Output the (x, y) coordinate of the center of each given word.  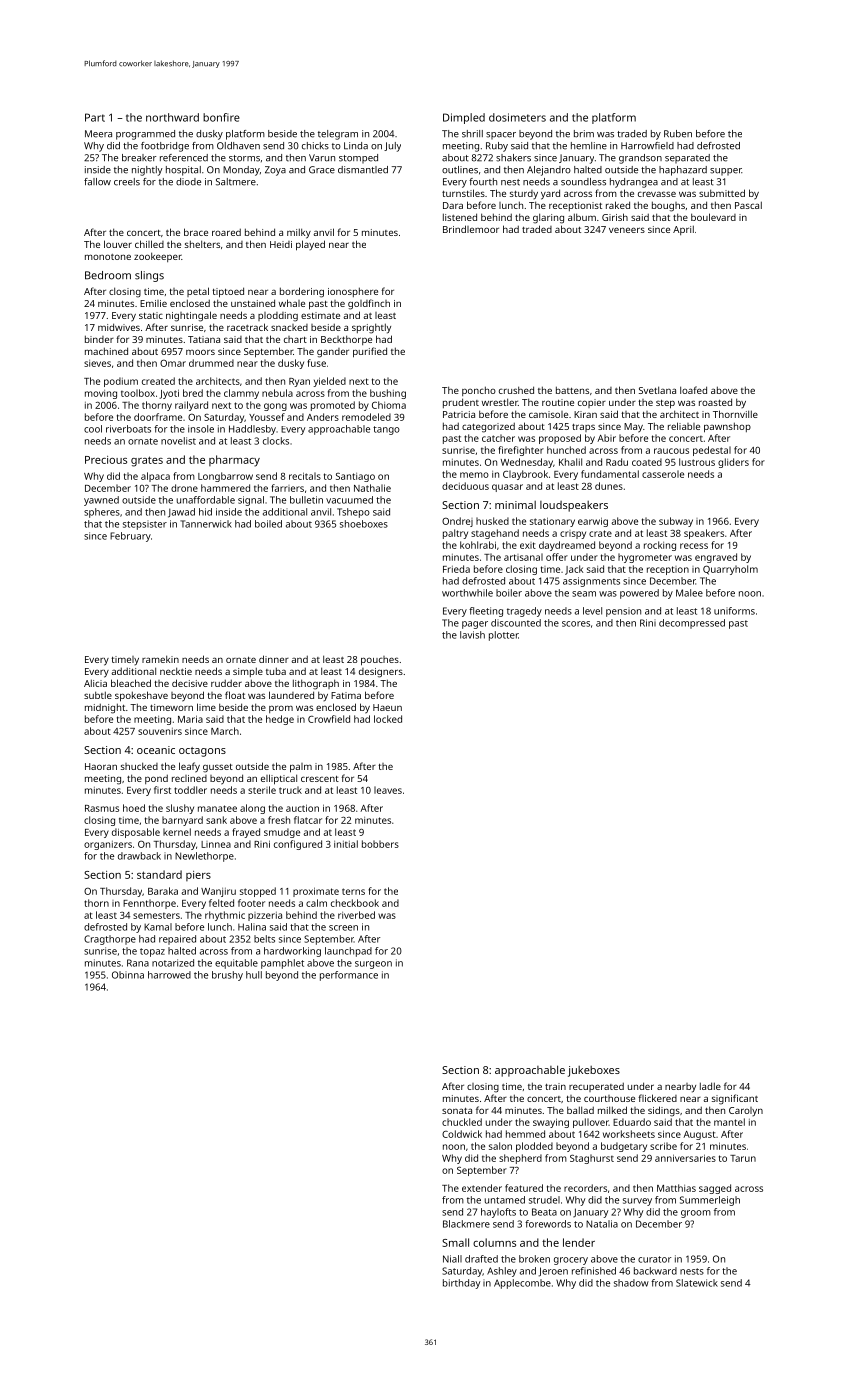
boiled (268, 524)
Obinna (128, 975)
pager (475, 625)
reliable (684, 426)
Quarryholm (730, 570)
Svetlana (657, 390)
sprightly (371, 328)
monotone (108, 257)
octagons (202, 752)
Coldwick (462, 1134)
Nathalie (372, 488)
